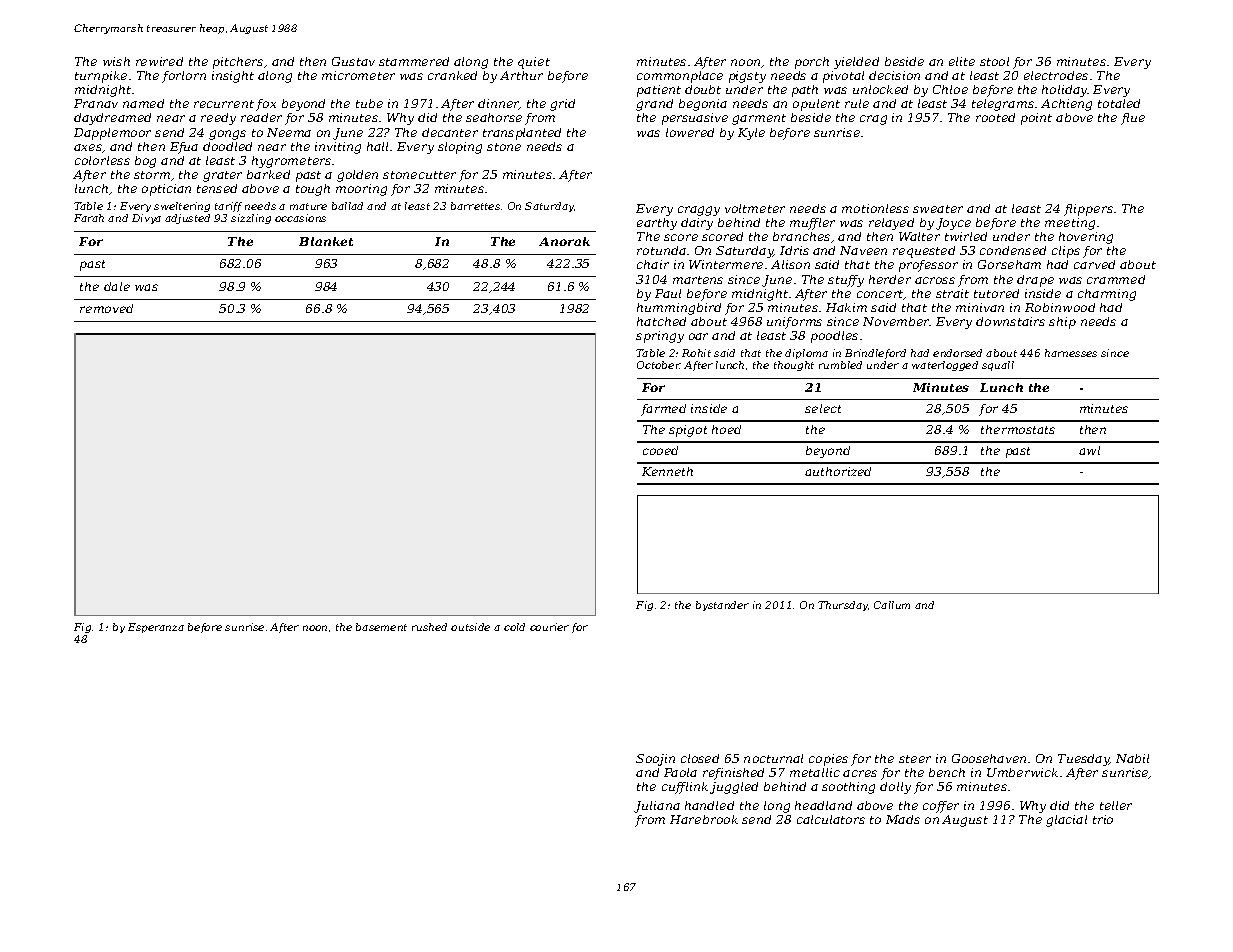  I want to click on cranked, so click(452, 75).
